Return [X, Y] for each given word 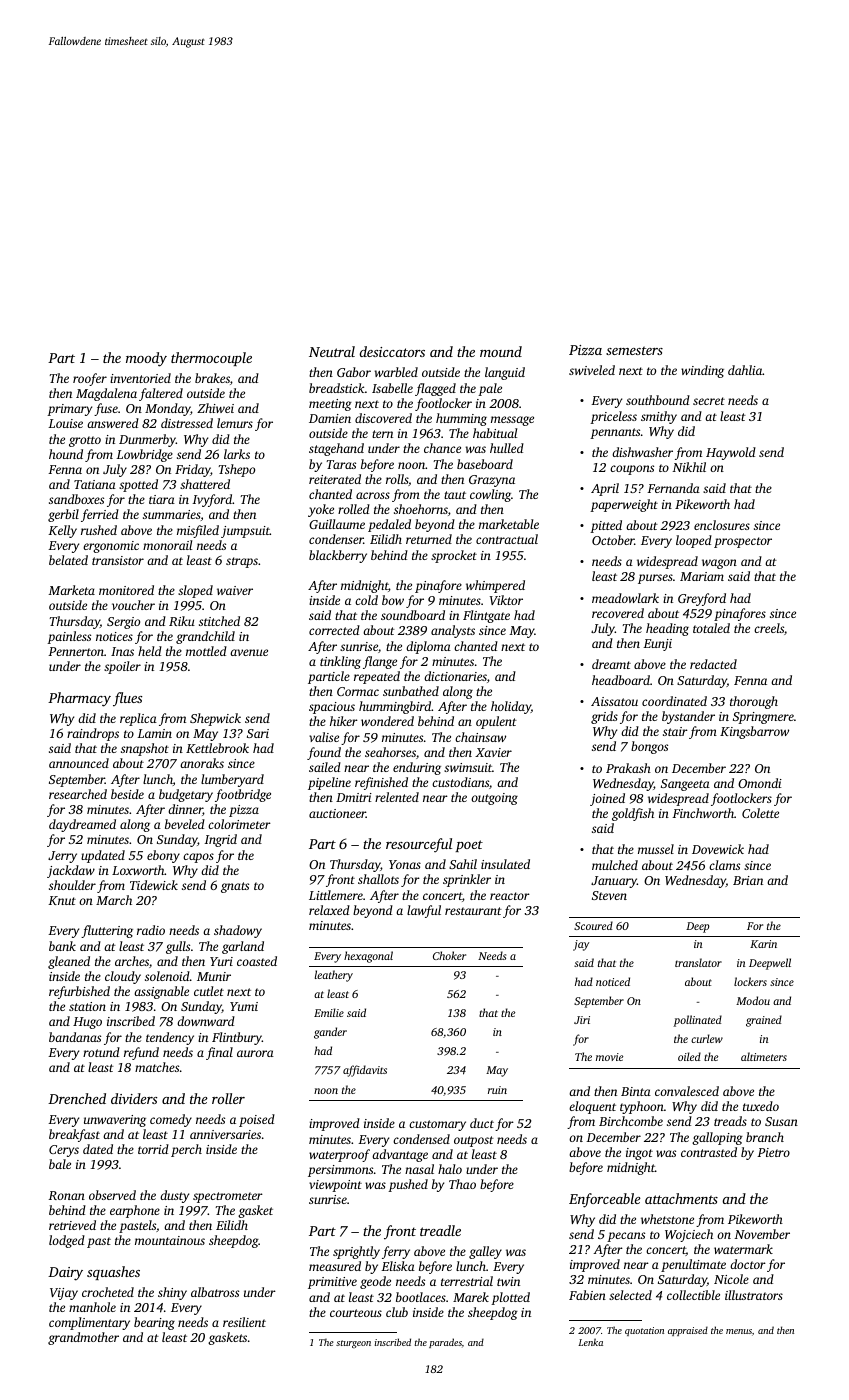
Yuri [221, 961]
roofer [90, 379]
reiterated [335, 479]
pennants [615, 433]
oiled [689, 1056]
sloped [195, 591]
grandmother [83, 1338]
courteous [356, 1313]
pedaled [389, 525]
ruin [497, 1090]
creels [769, 628]
